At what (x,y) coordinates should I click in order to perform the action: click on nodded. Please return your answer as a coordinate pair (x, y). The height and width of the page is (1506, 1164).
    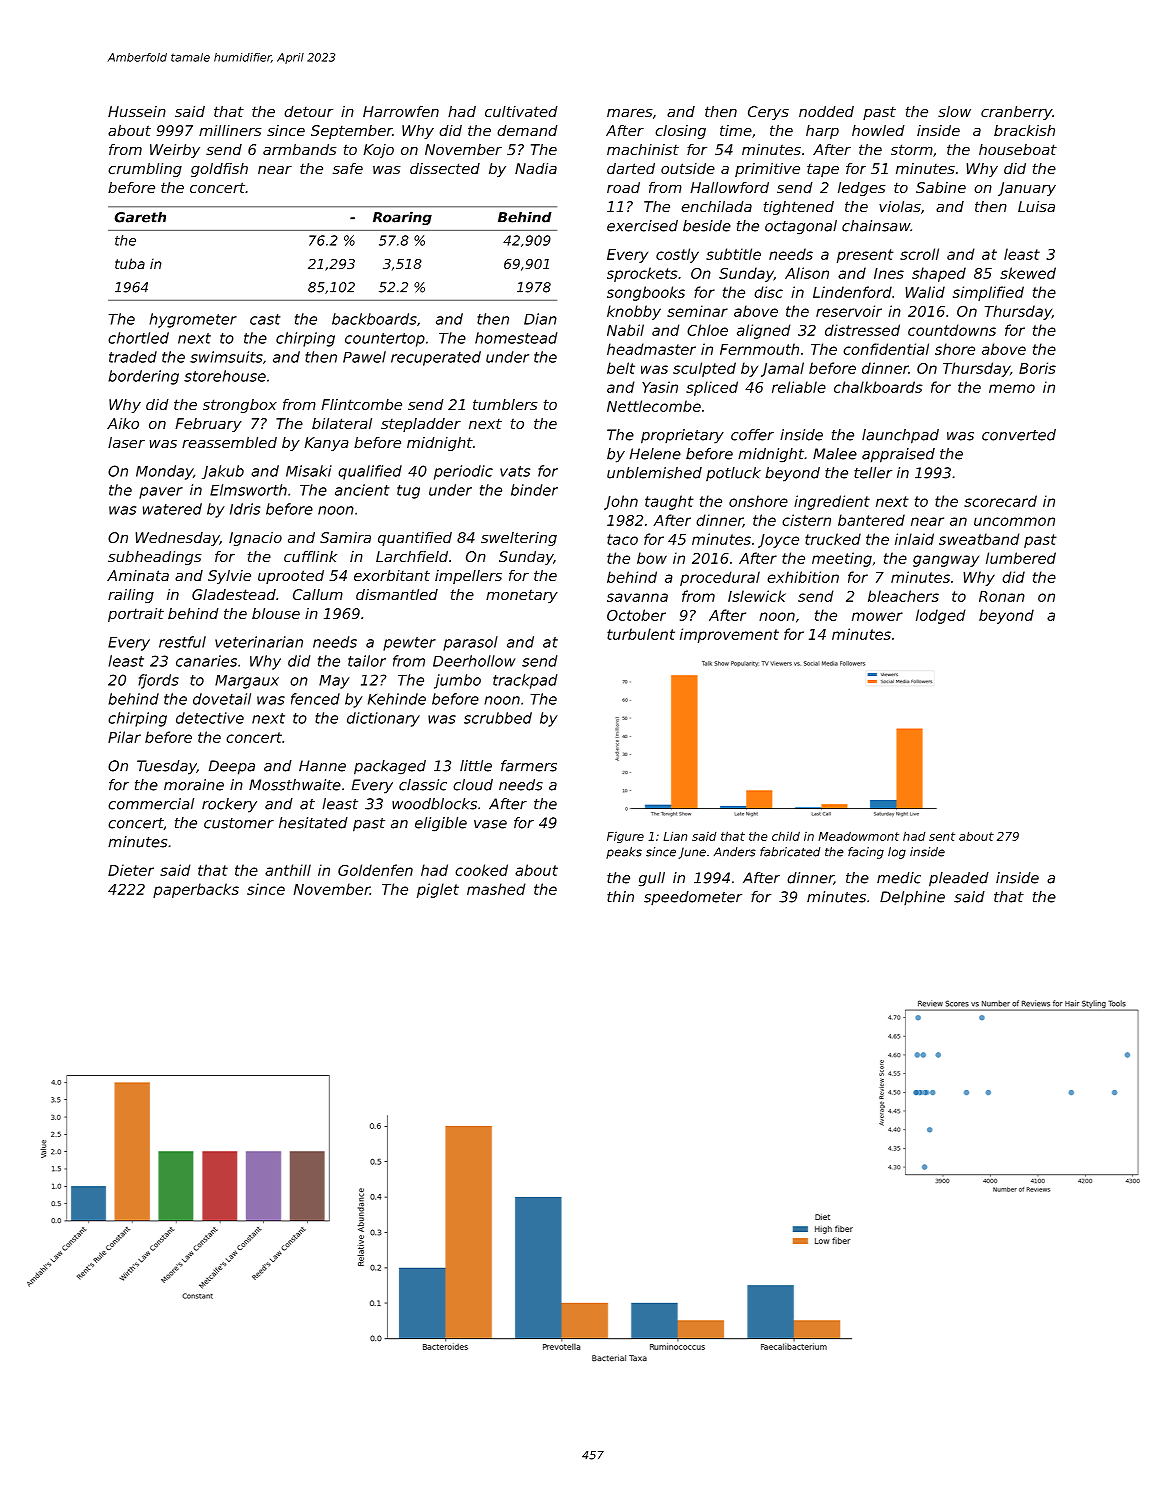
    Looking at the image, I should click on (826, 111).
